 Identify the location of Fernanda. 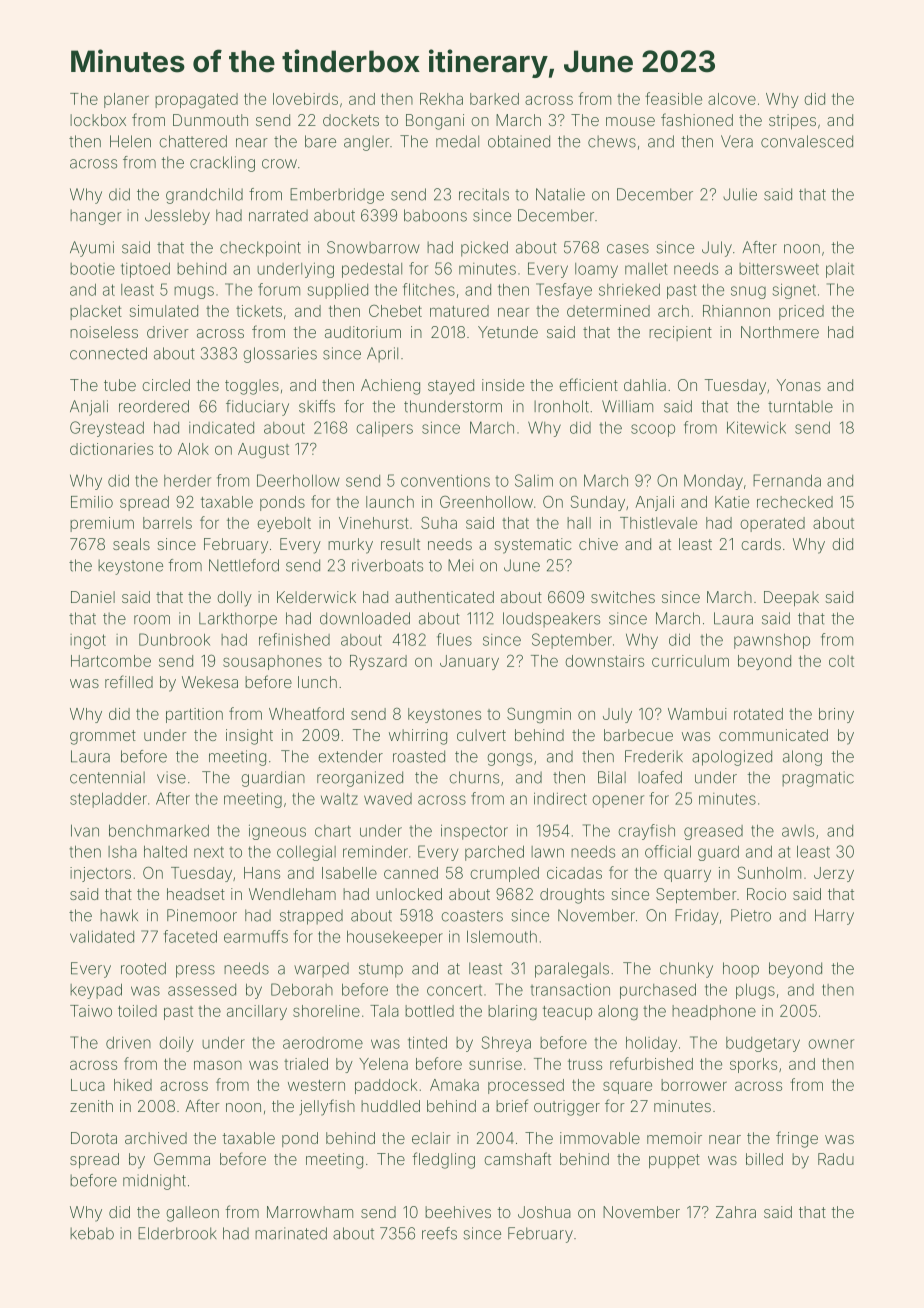
(787, 480).
